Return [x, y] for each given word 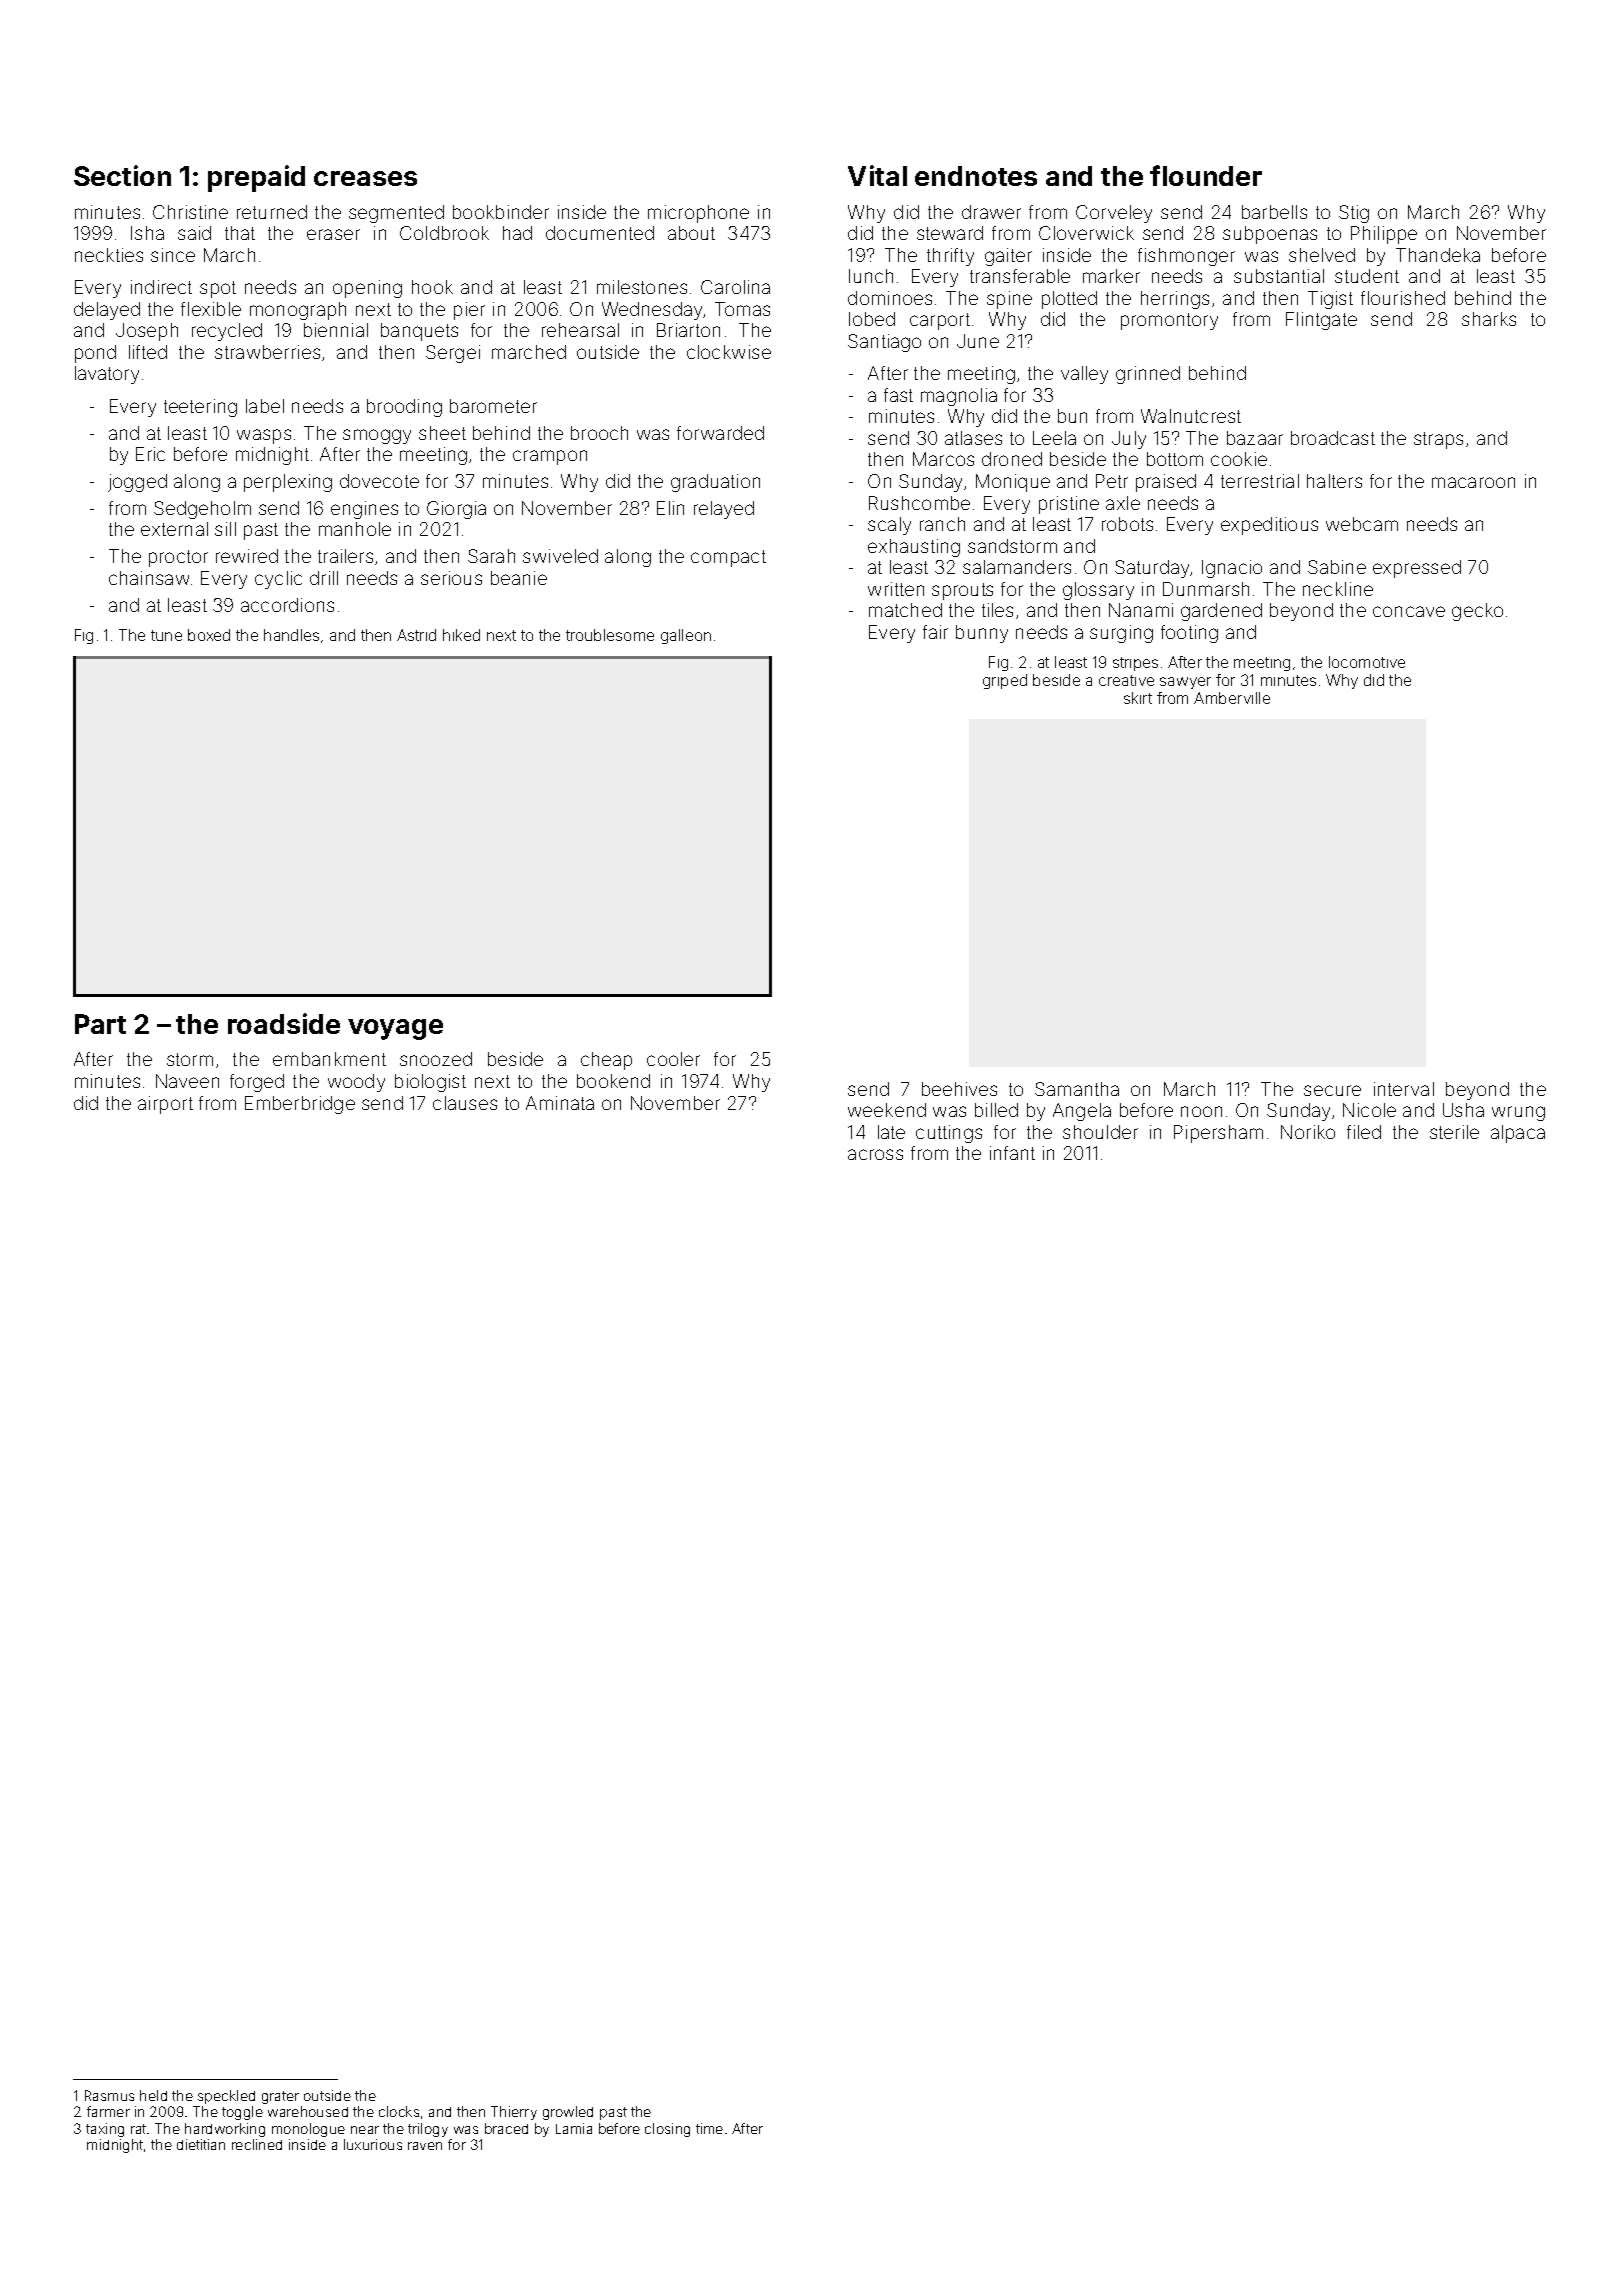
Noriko [1308, 1132]
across [875, 1154]
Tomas [742, 309]
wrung [1518, 1113]
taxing [105, 2130]
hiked [461, 635]
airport [165, 1105]
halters [1334, 481]
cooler [673, 1059]
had [517, 233]
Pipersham [1218, 1134]
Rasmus [109, 2095]
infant [1012, 1153]
